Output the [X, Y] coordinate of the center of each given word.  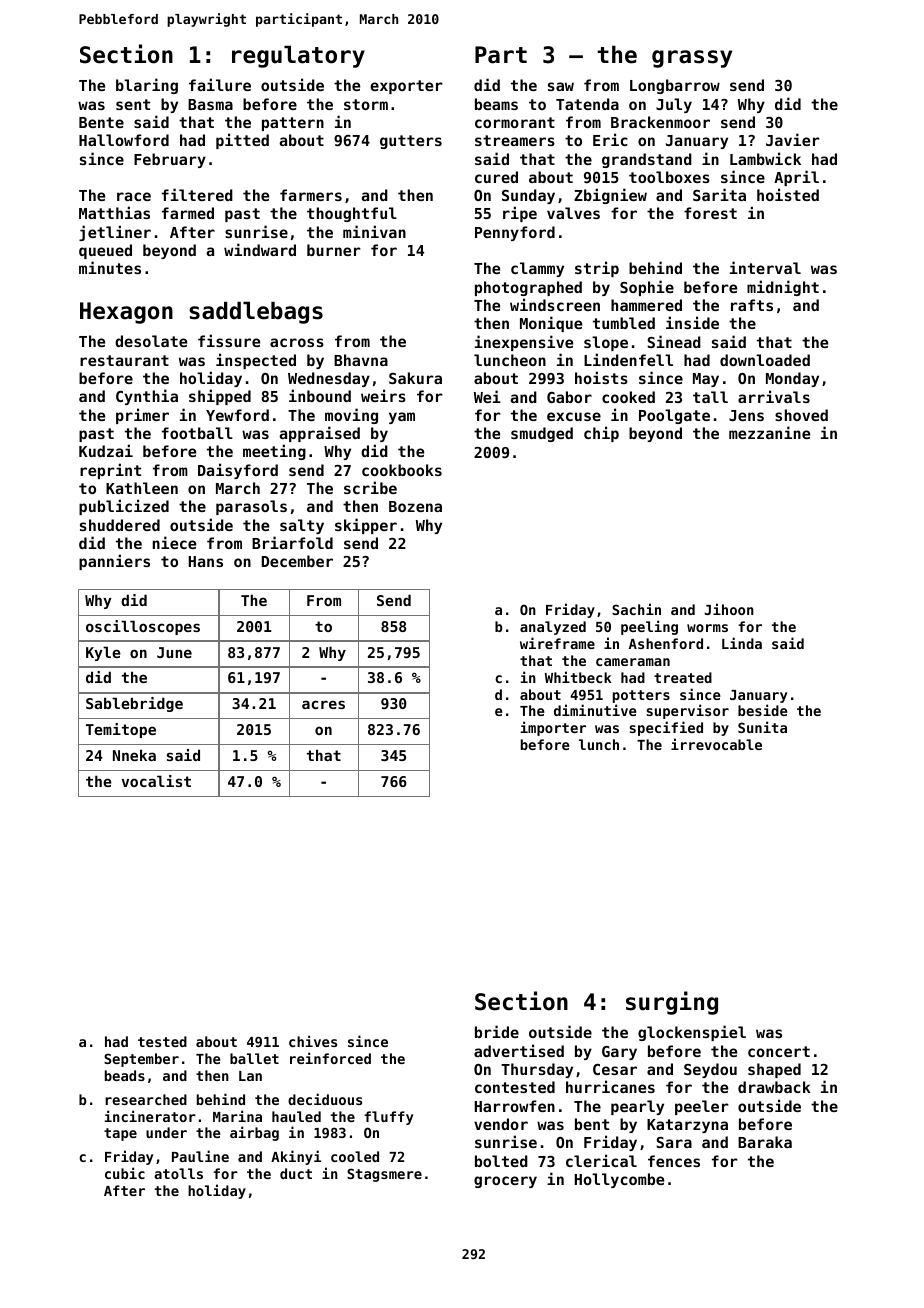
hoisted [788, 194]
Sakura [415, 378]
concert [779, 1051]
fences [674, 1161]
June [174, 652]
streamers [515, 140]
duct [296, 1173]
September [141, 1060]
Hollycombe [619, 1180]
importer [553, 728]
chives [313, 1041]
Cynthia [147, 397]
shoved [801, 415]
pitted [242, 141]
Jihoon [729, 609]
